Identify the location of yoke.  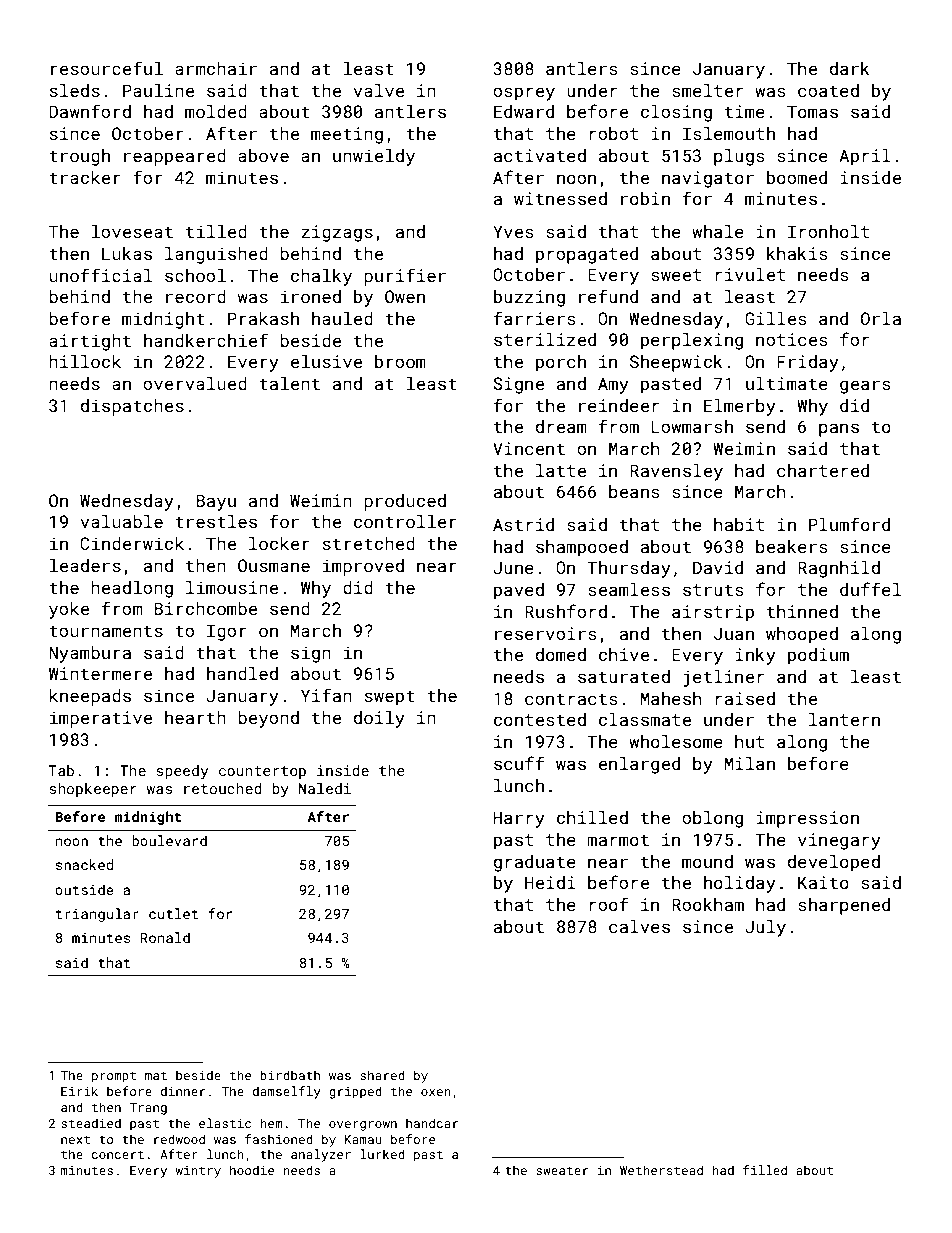
(69, 610).
